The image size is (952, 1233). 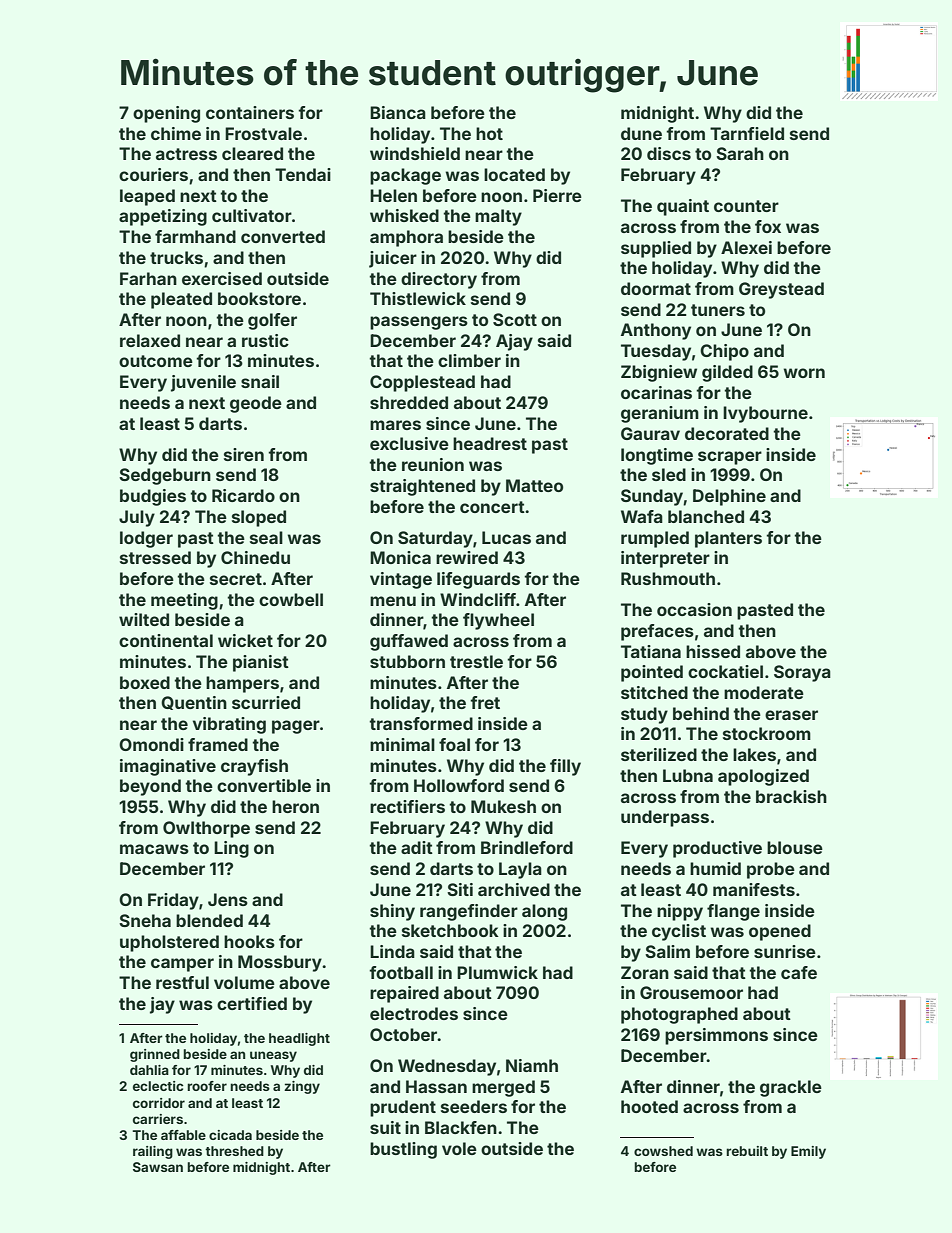 What do you see at coordinates (158, 1167) in the screenshot?
I see `Sawsan` at bounding box center [158, 1167].
